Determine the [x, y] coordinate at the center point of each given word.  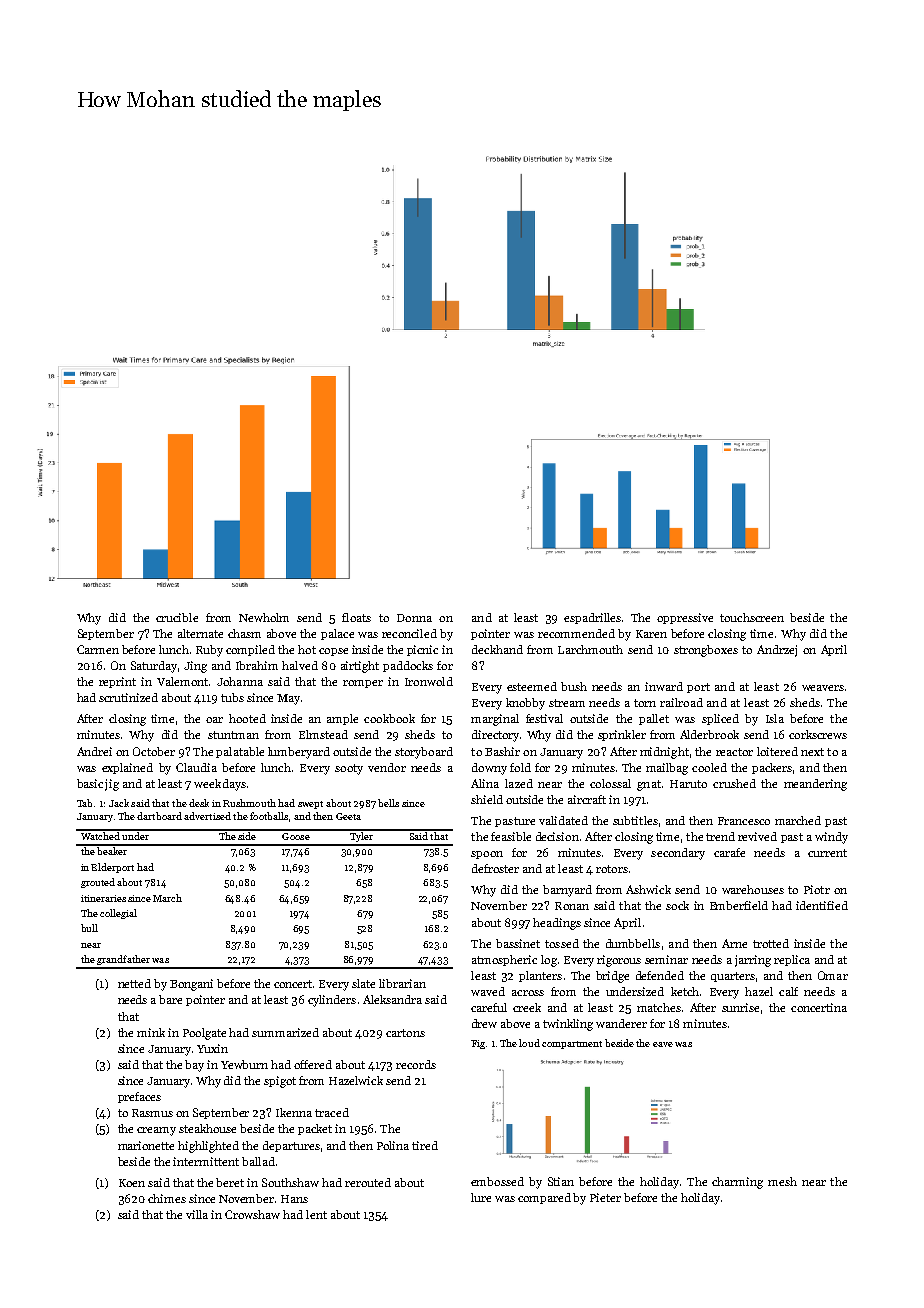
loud [529, 1043]
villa [197, 1214]
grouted [98, 883]
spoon [487, 855]
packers [772, 768]
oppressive [685, 618]
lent [316, 1214]
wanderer [621, 1023]
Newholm [264, 617]
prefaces [139, 1097]
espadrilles [592, 618]
